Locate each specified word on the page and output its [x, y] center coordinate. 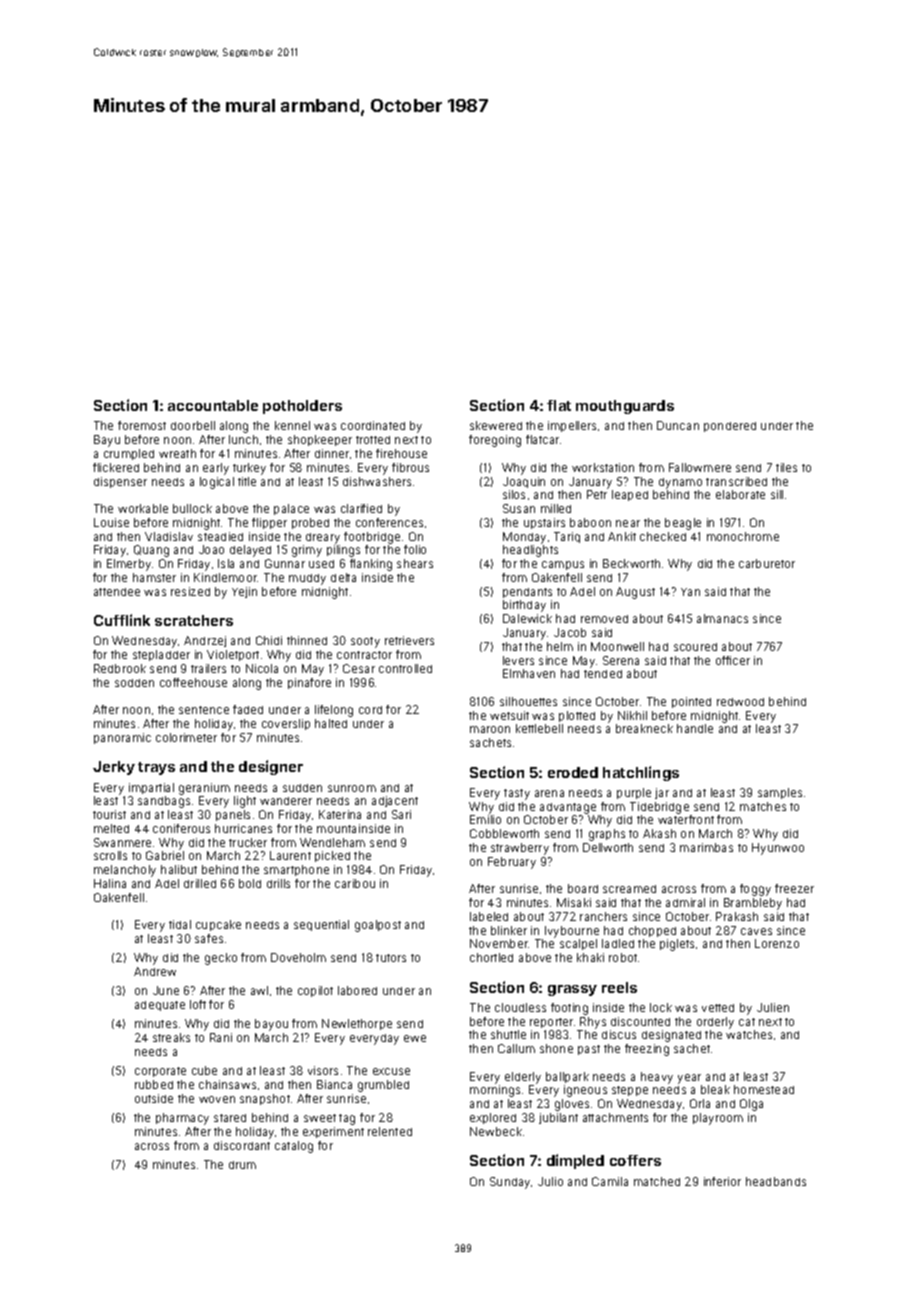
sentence [204, 710]
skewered [496, 425]
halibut [179, 869]
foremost [142, 425]
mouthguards [625, 407]
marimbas [706, 847]
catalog [294, 1147]
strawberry [520, 849]
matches [763, 806]
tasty [517, 794]
